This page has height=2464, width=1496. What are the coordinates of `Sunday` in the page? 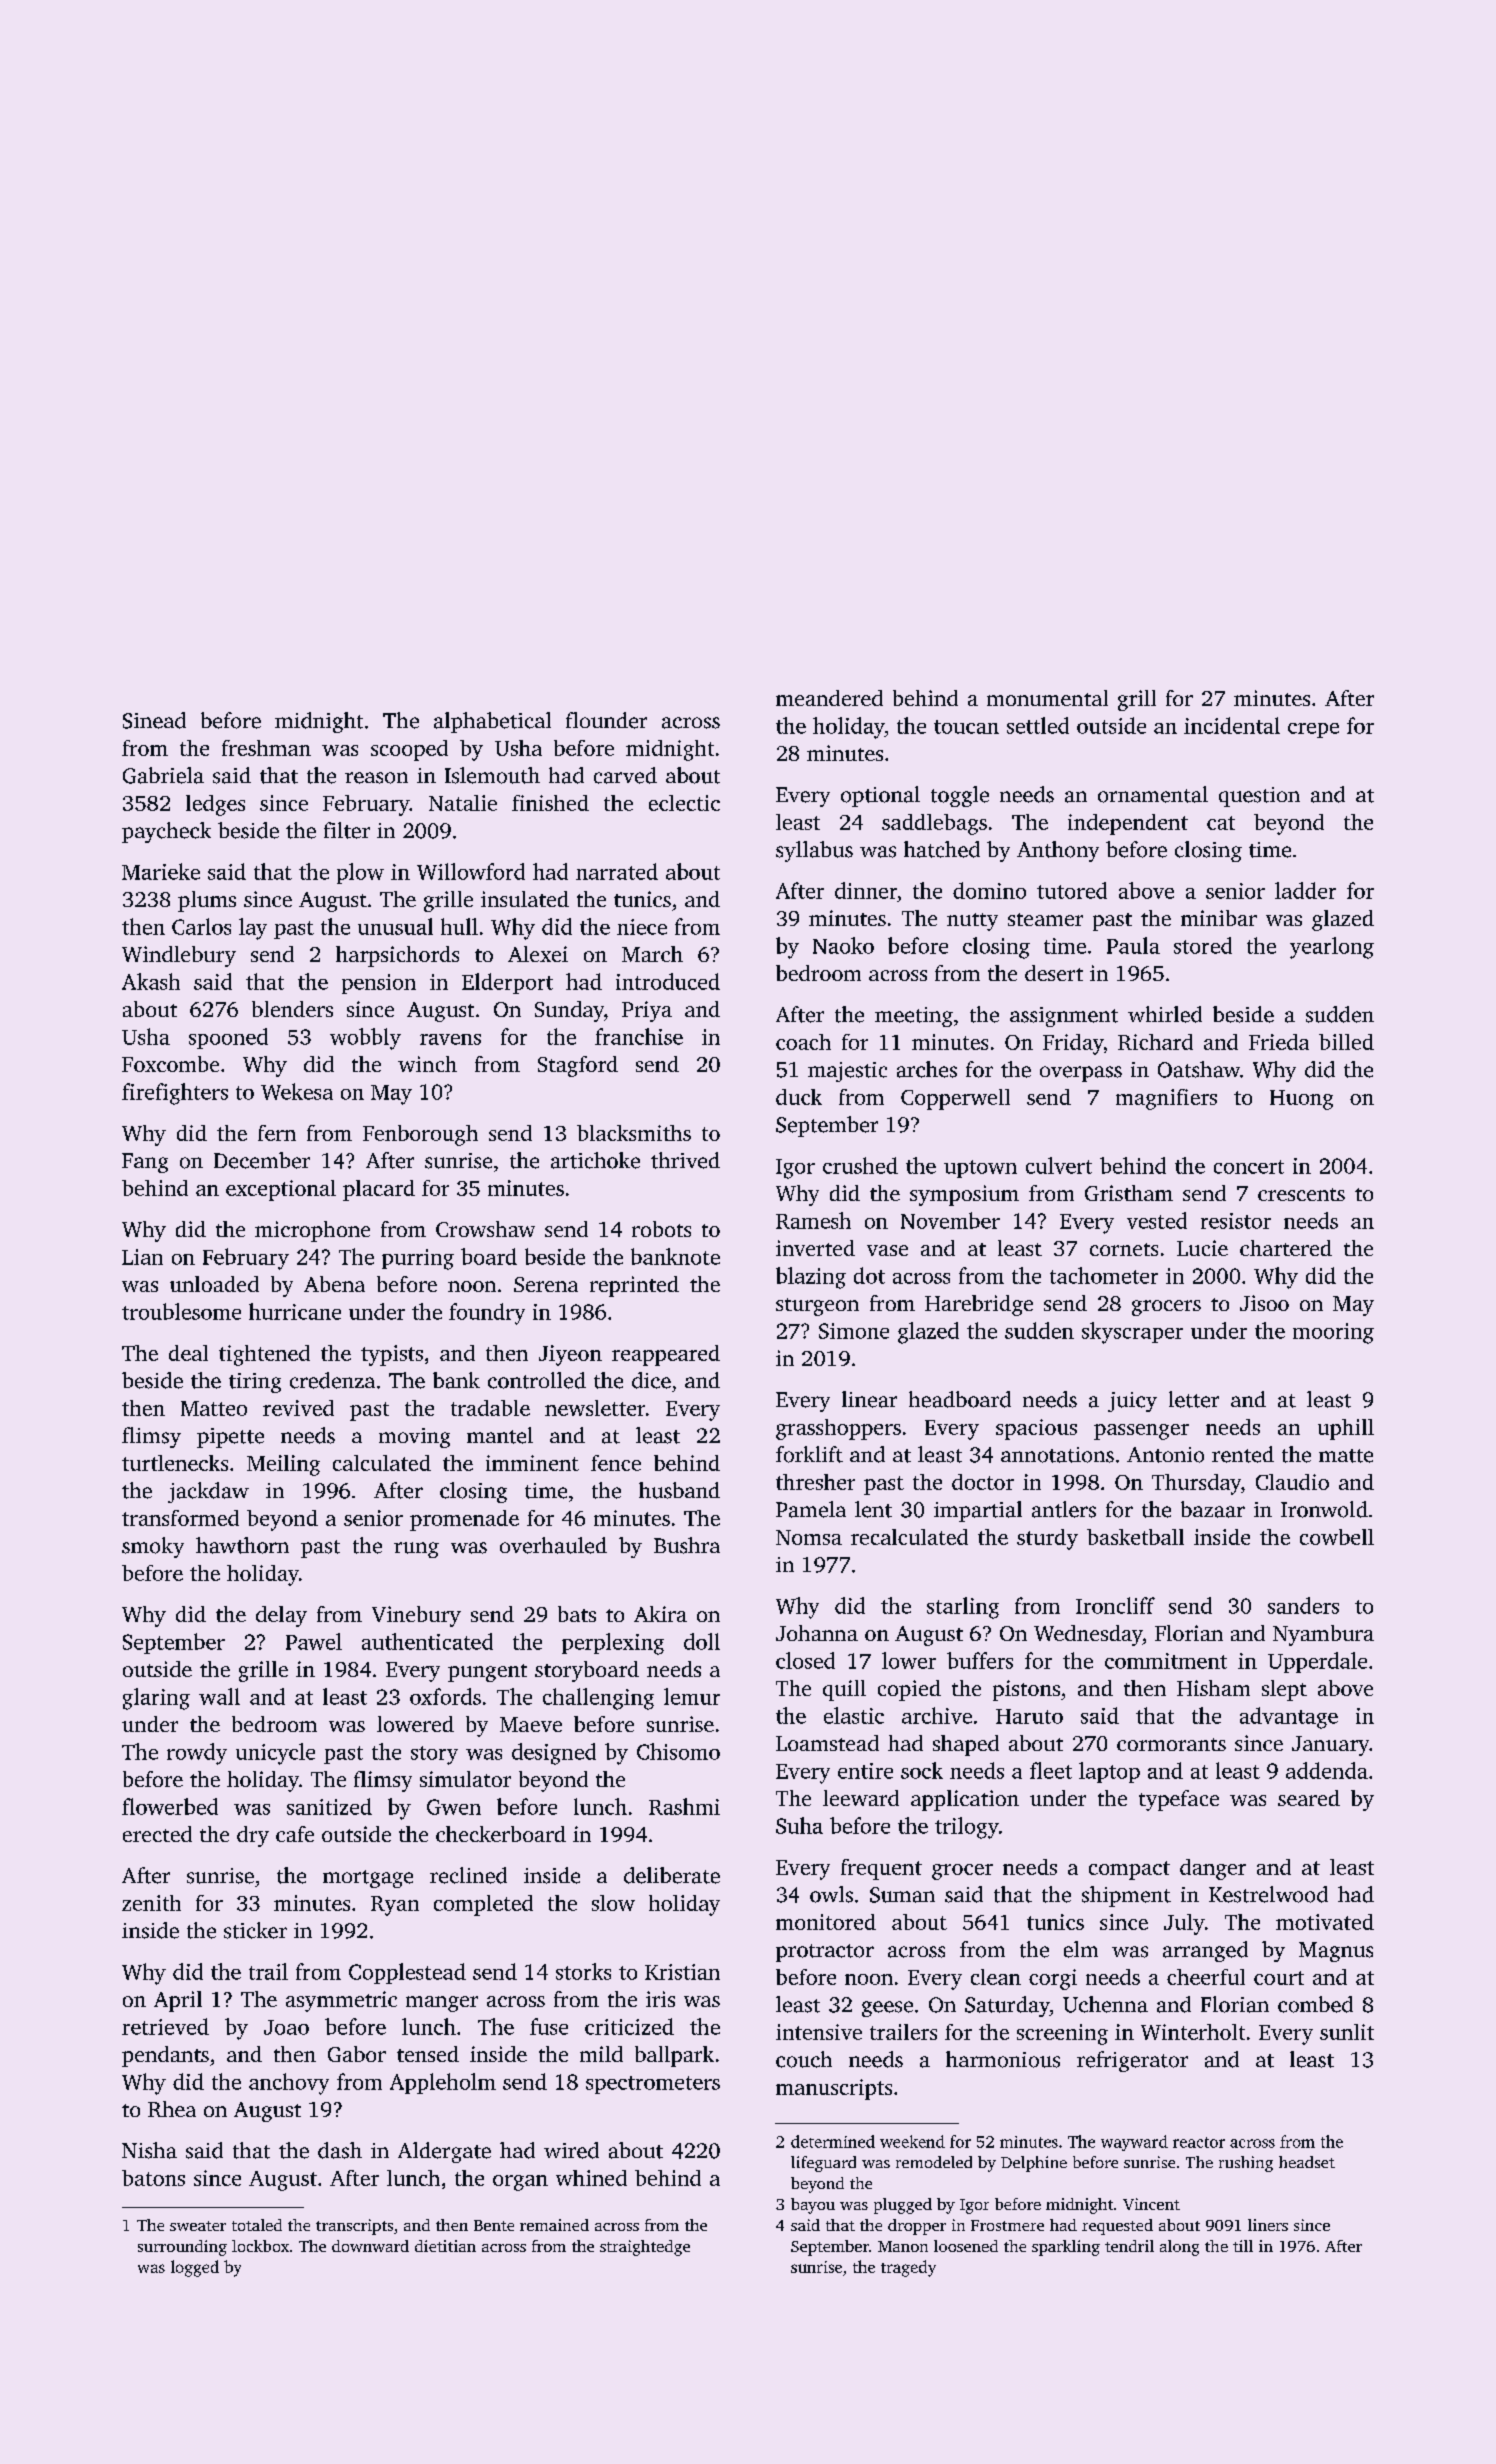 It's located at (569, 1011).
